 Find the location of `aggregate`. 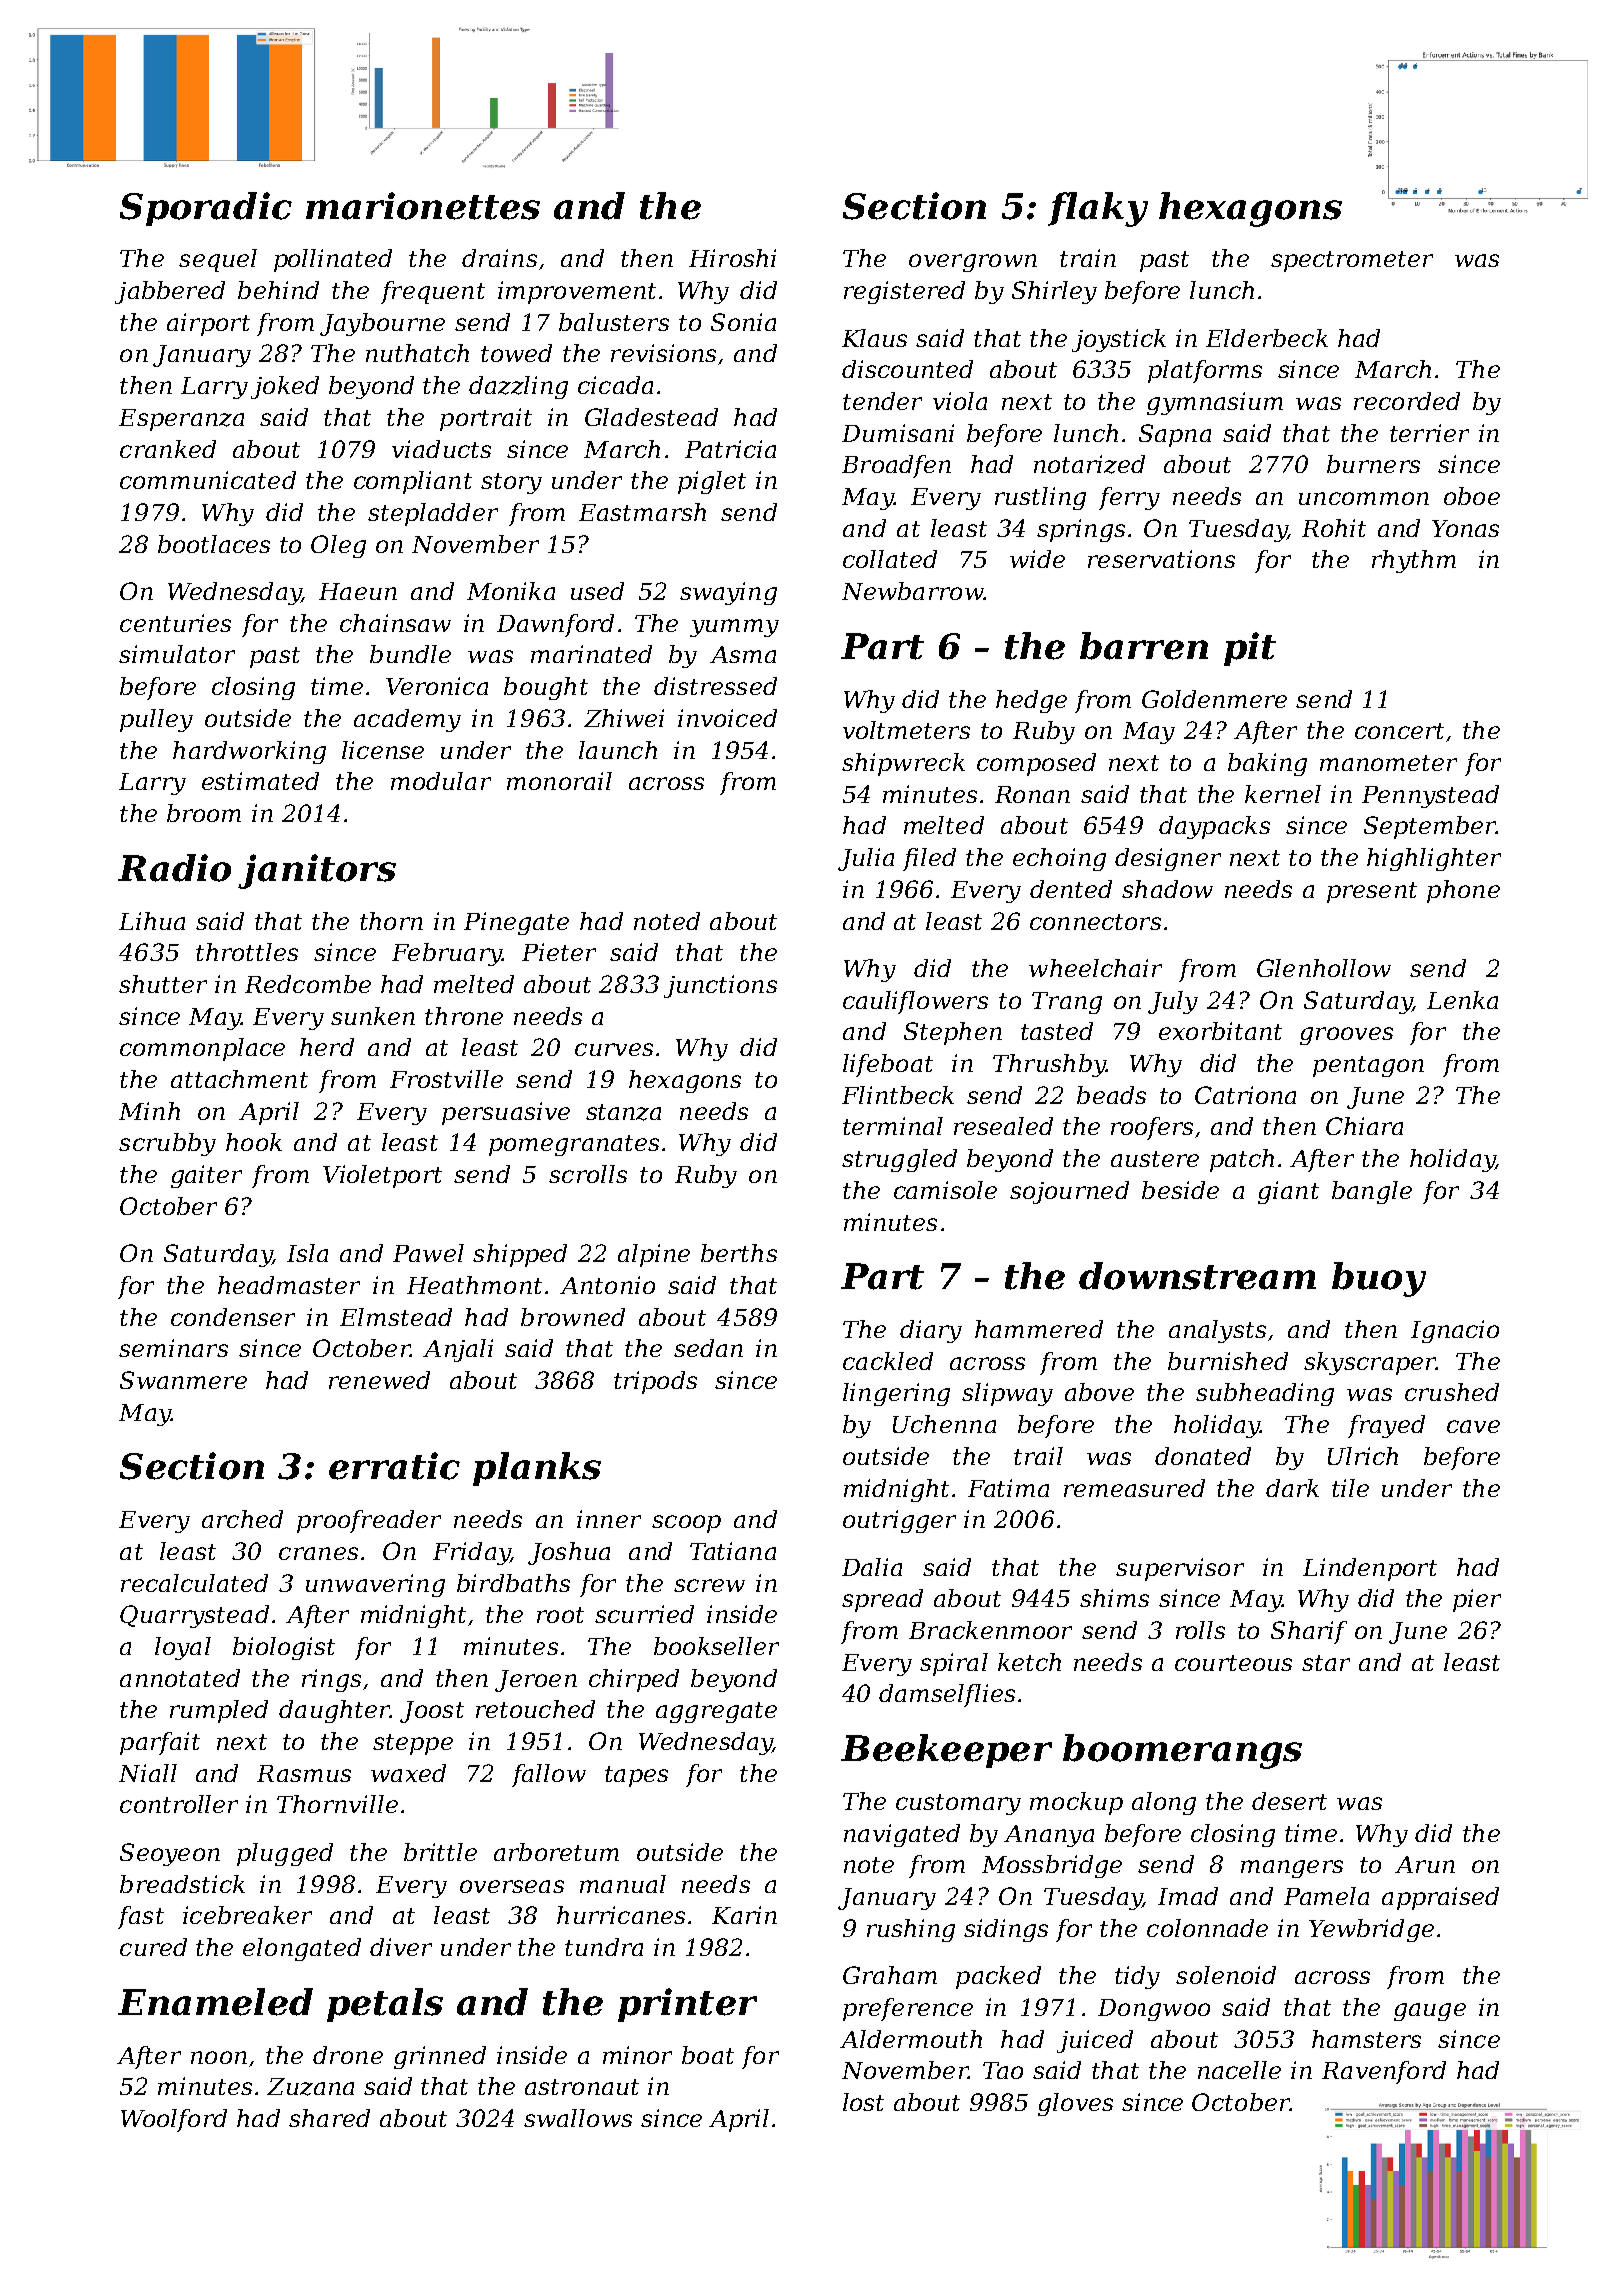

aggregate is located at coordinates (716, 1712).
